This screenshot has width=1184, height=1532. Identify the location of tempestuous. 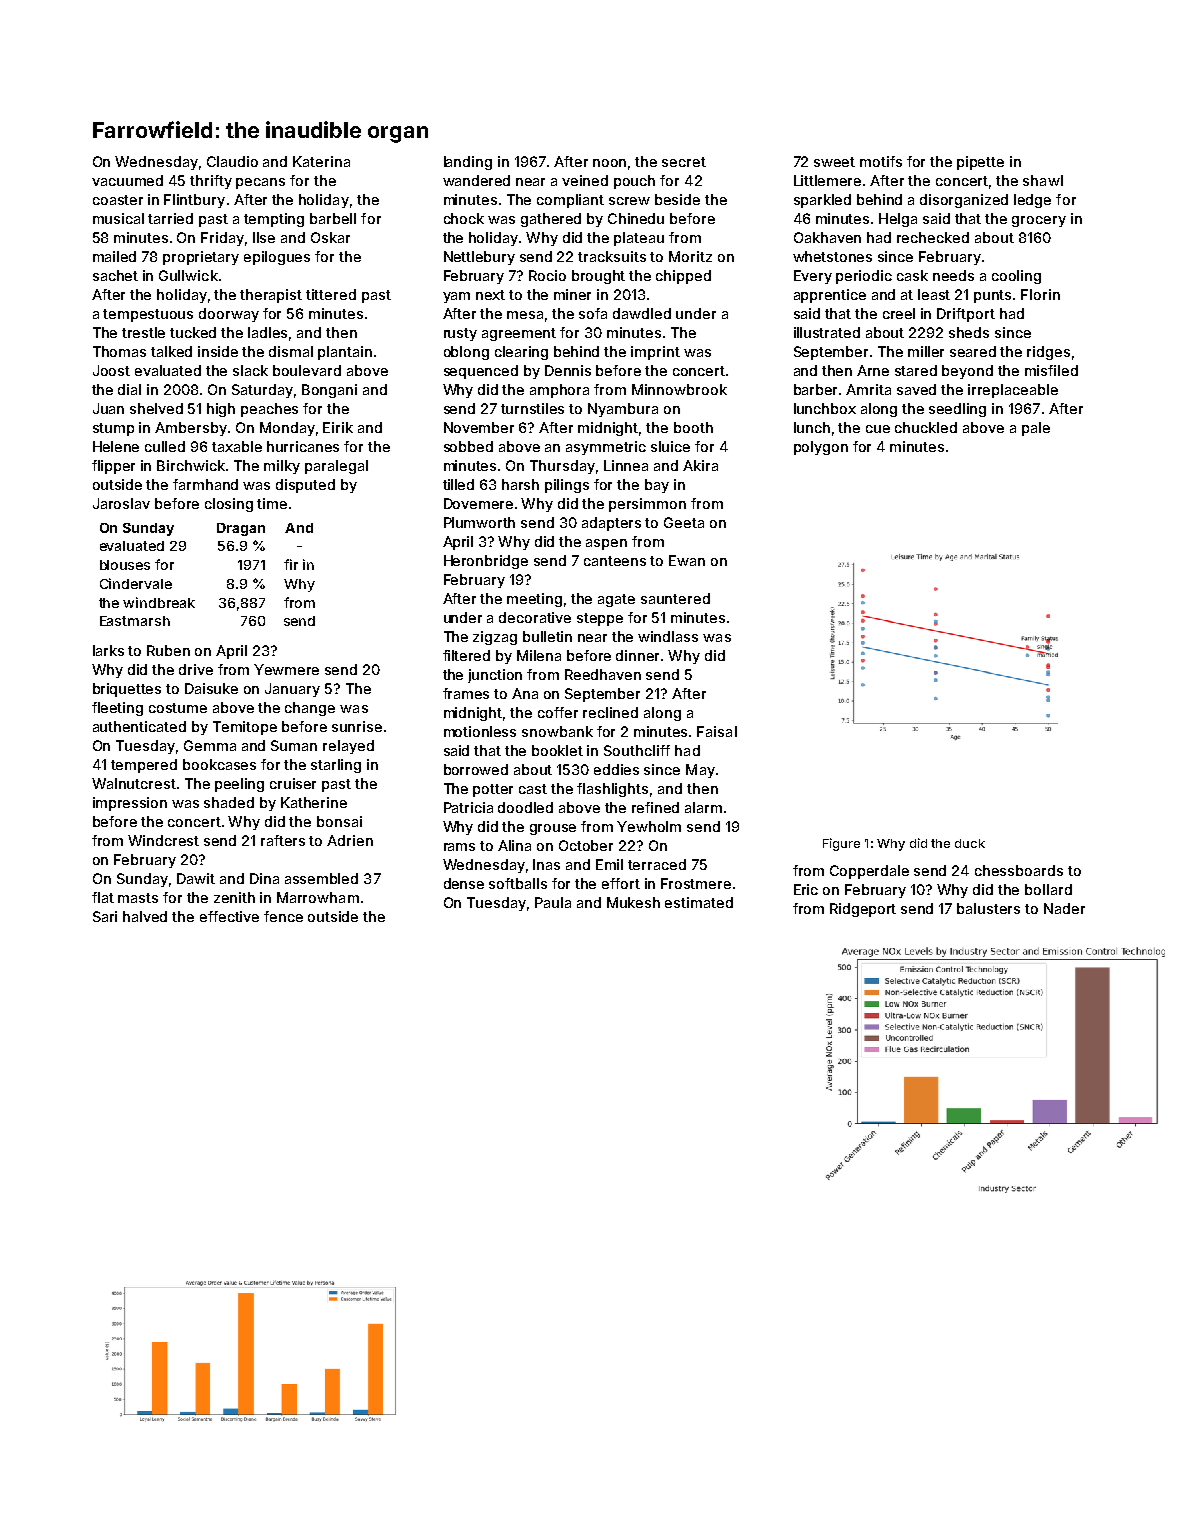
(148, 315).
